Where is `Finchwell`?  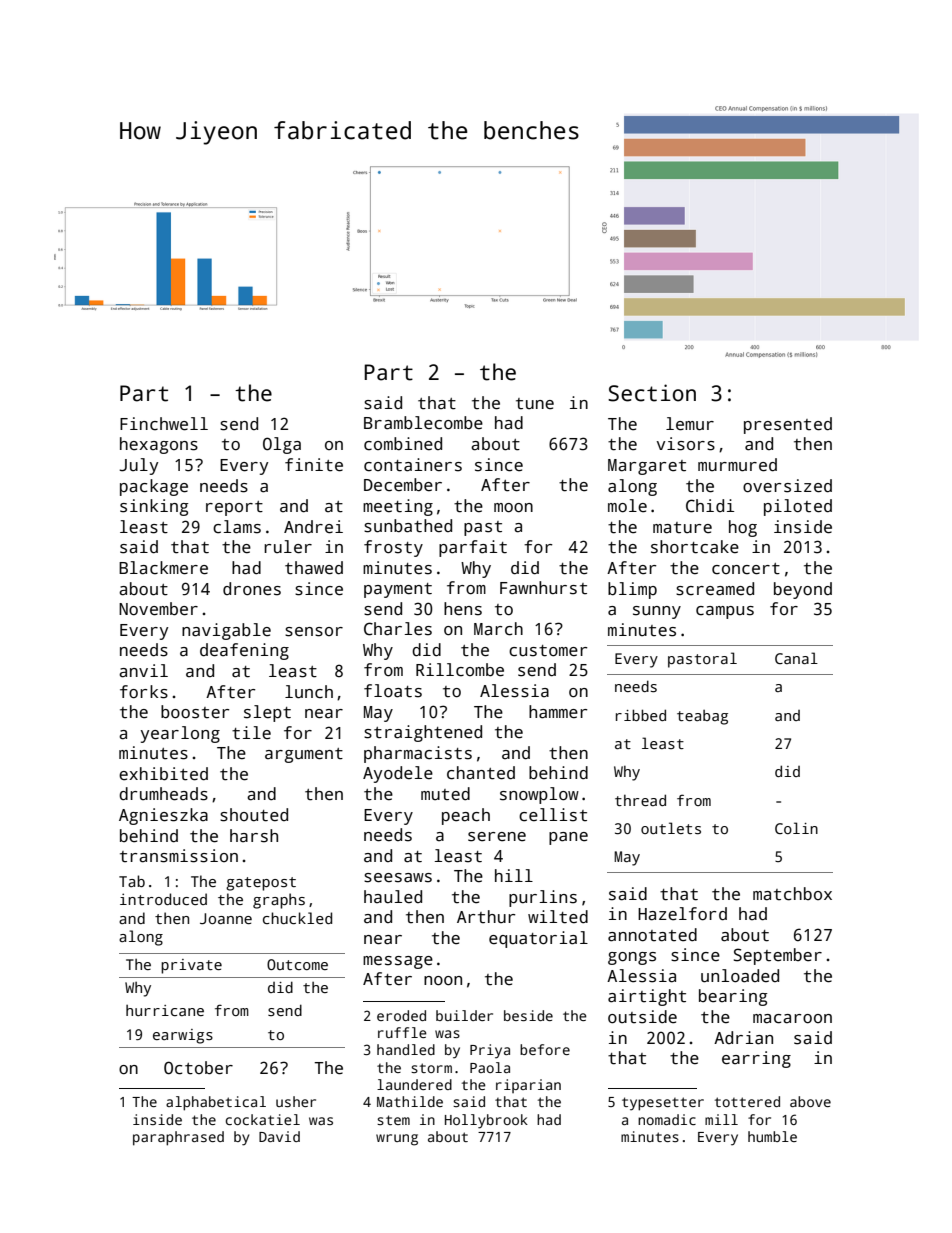 Finchwell is located at coordinates (164, 424).
